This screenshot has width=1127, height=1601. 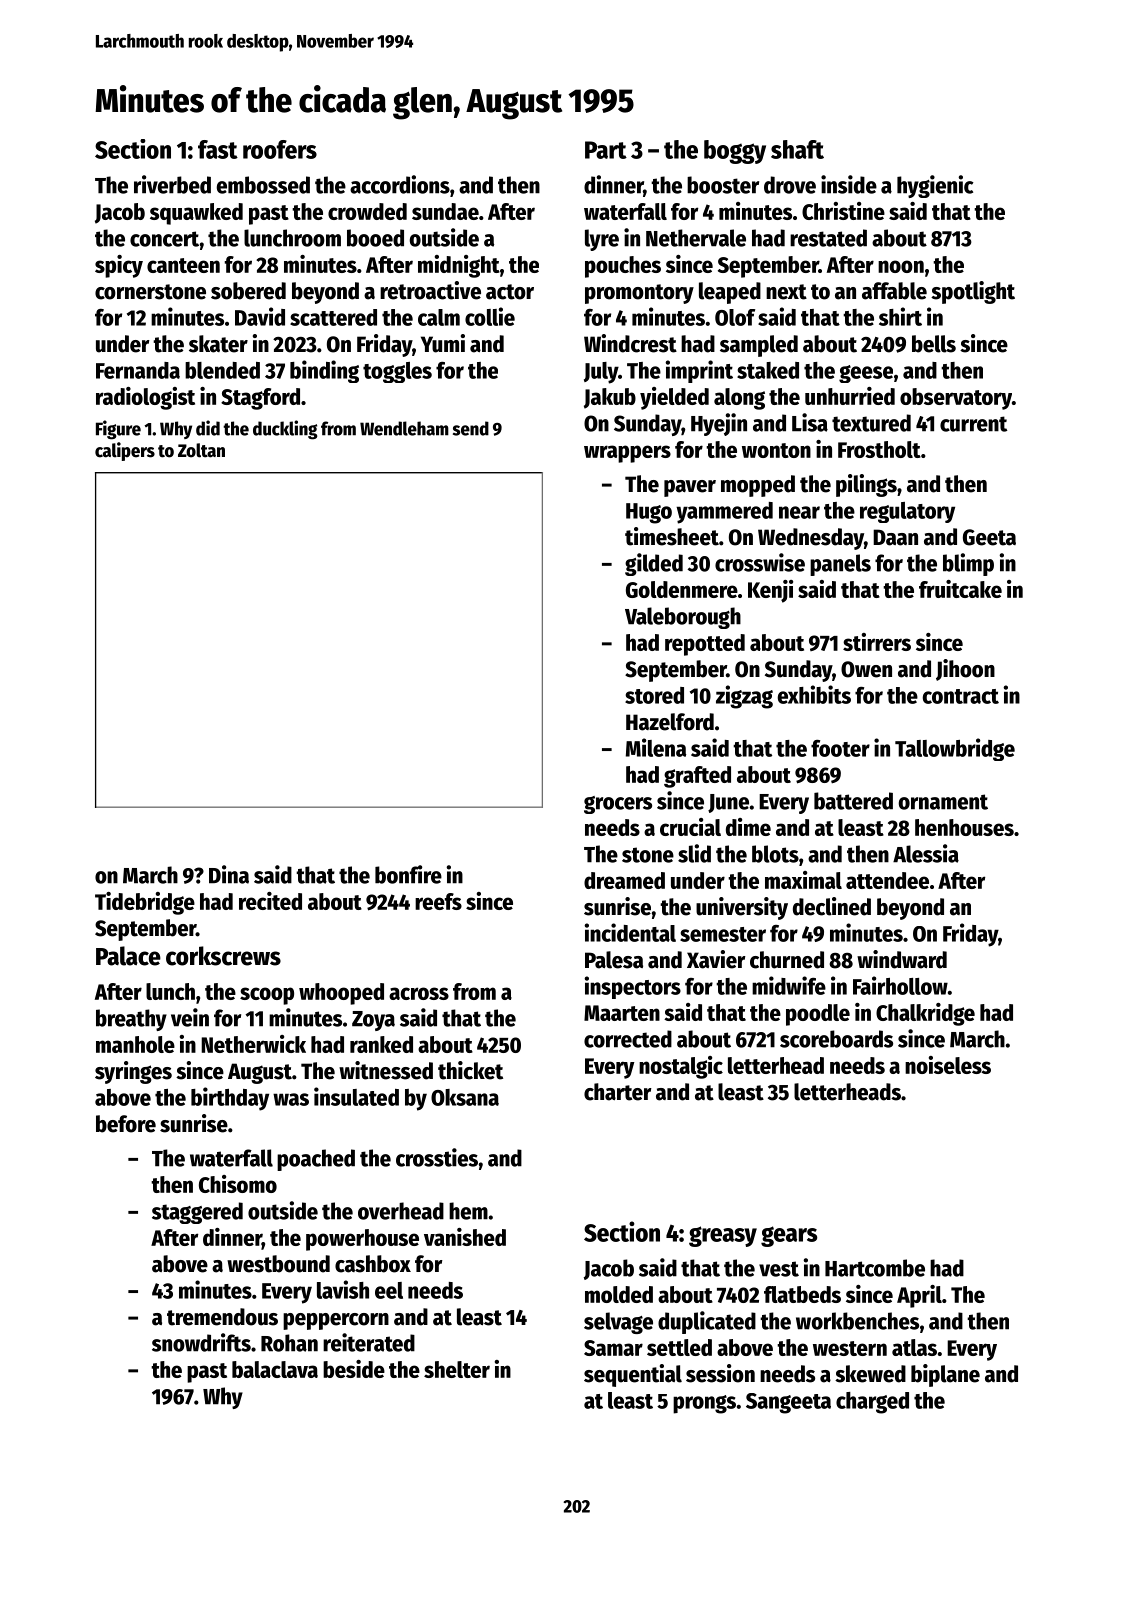 What do you see at coordinates (229, 874) in the screenshot?
I see `Dina` at bounding box center [229, 874].
